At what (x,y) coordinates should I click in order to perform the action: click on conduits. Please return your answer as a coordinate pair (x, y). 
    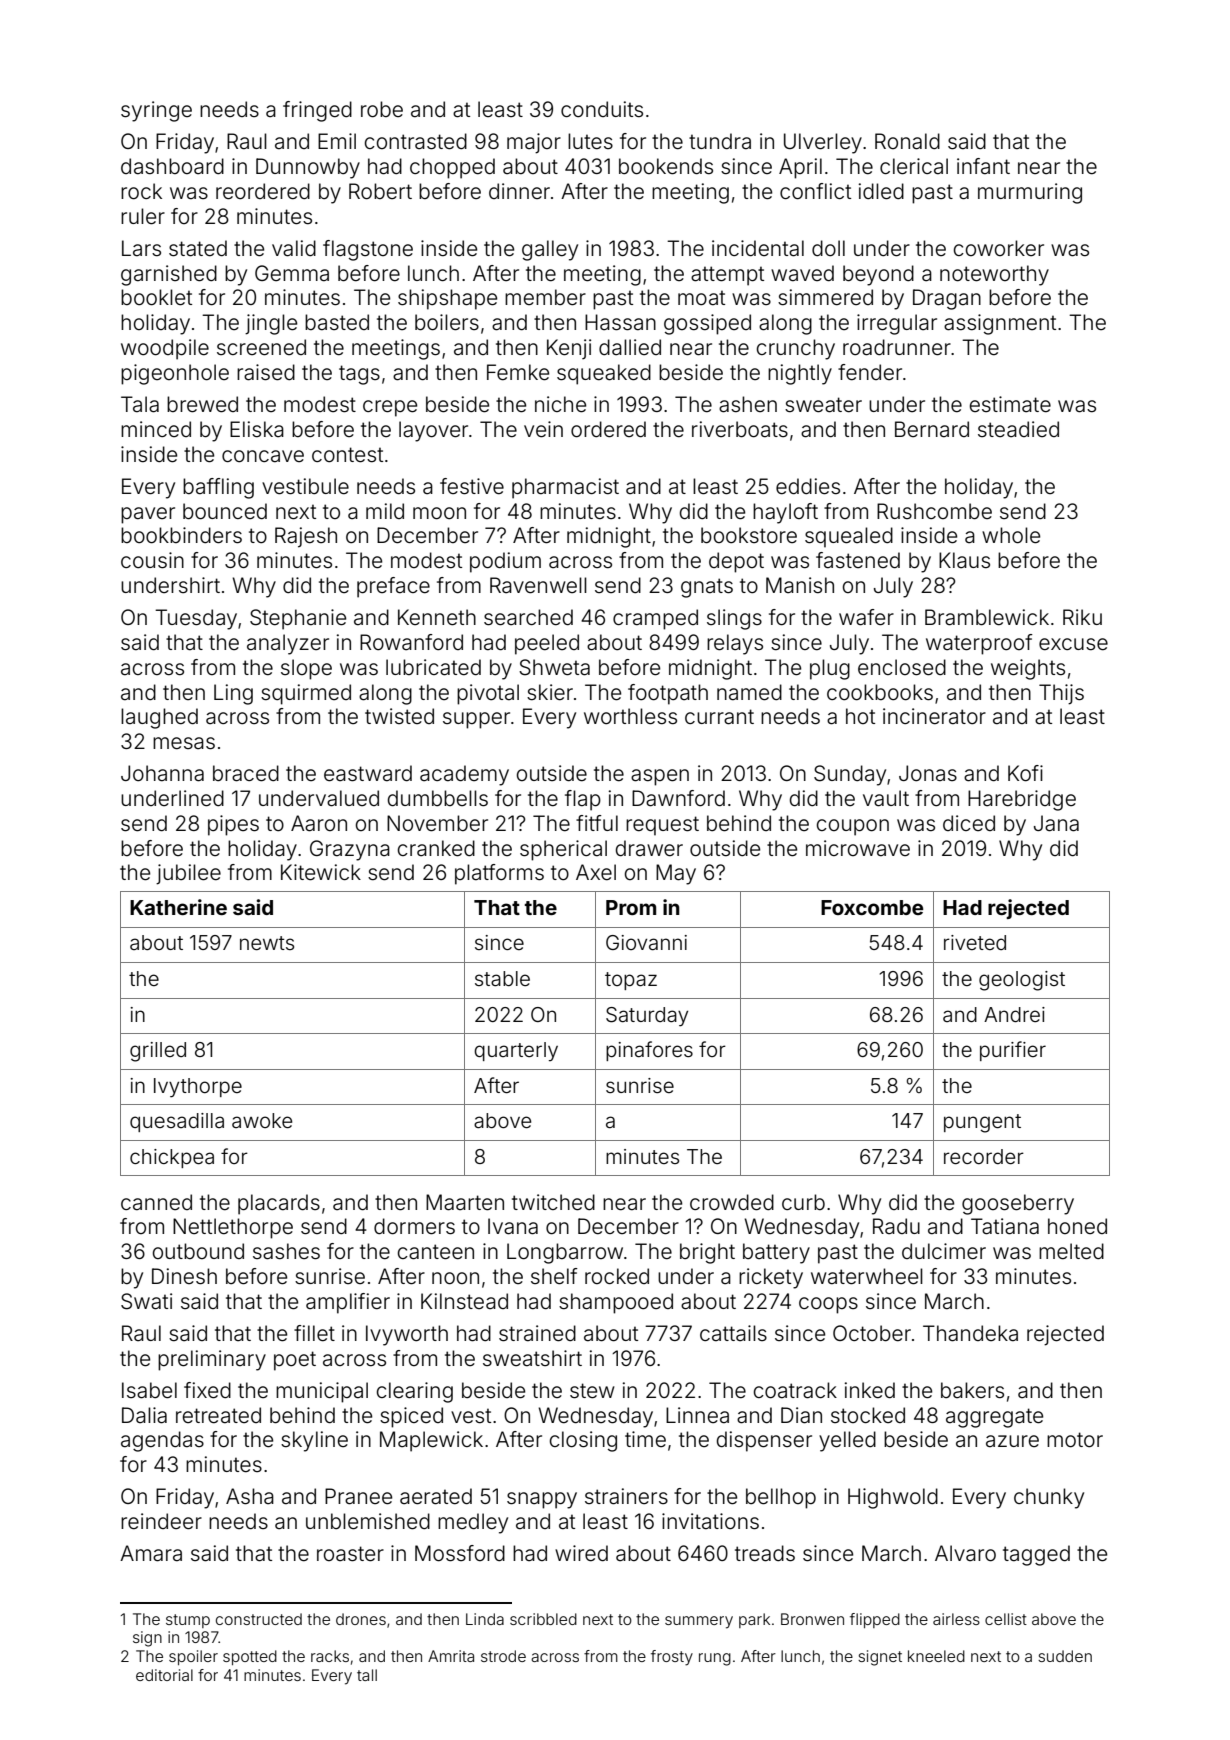
    Looking at the image, I should click on (602, 109).
